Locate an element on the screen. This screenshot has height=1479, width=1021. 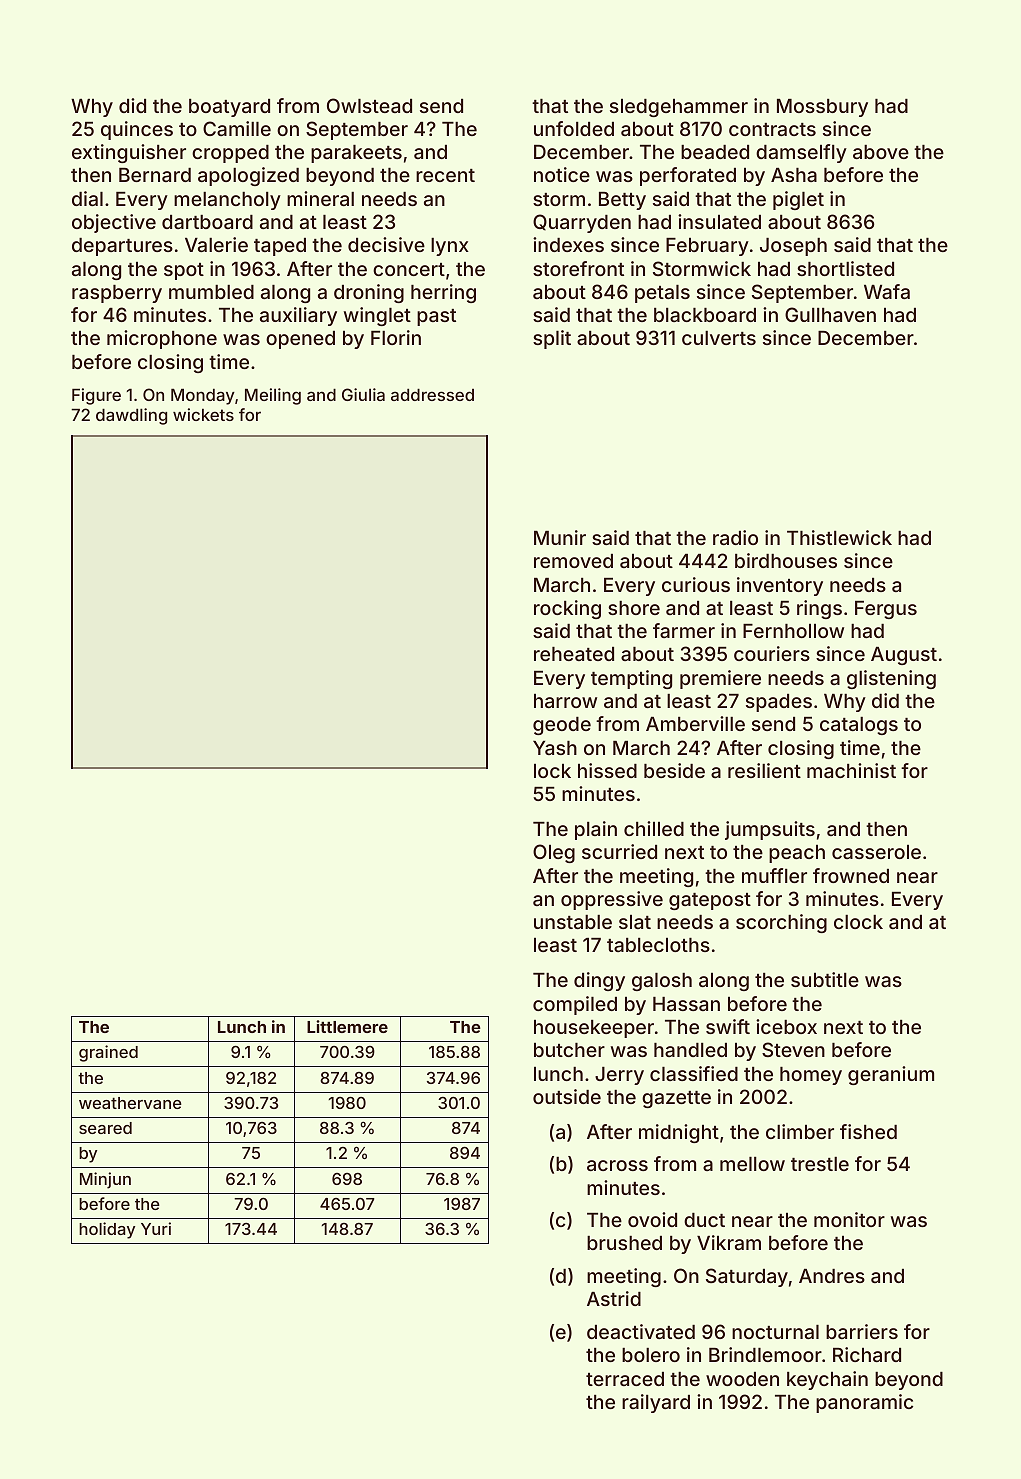
Owlstead is located at coordinates (369, 105).
